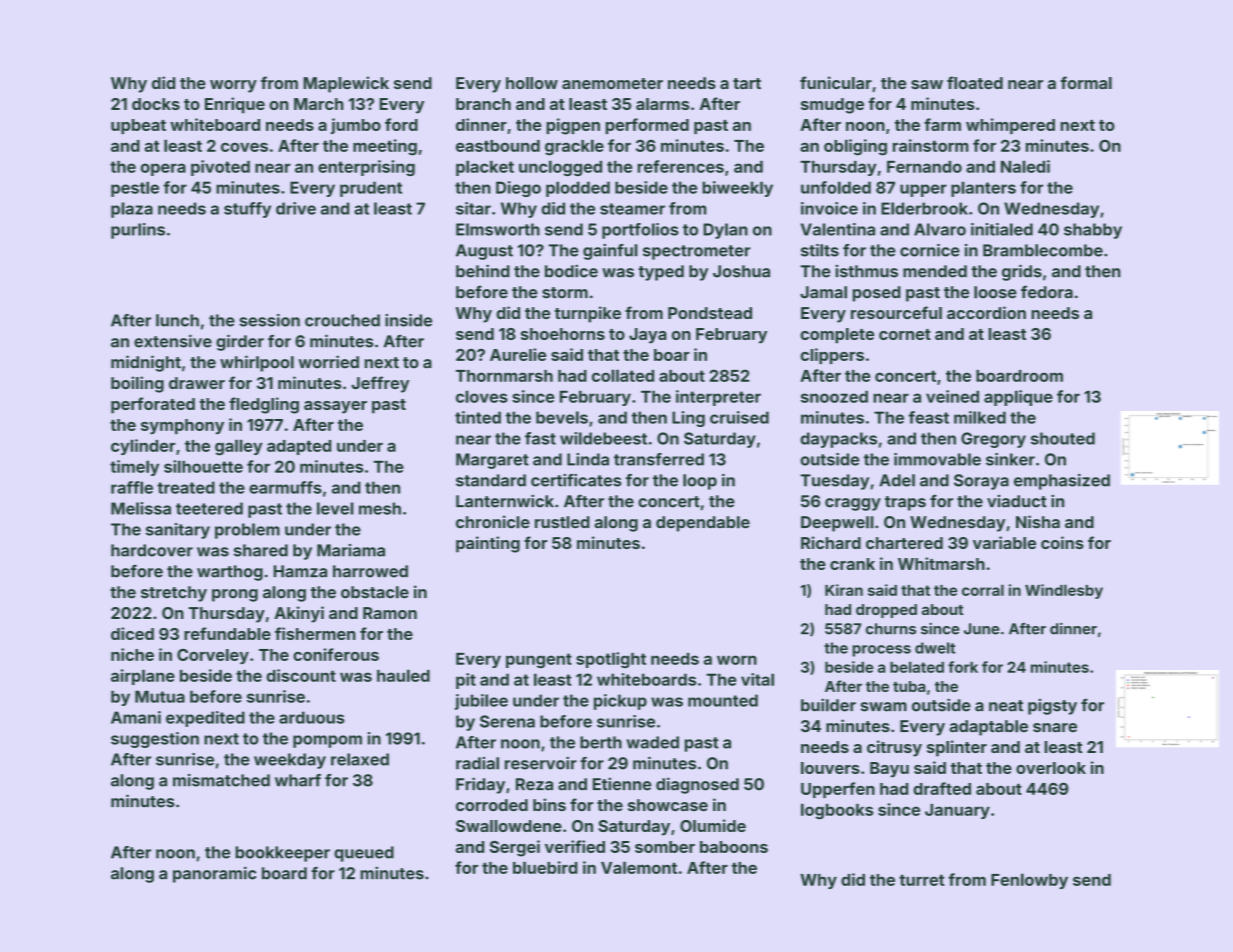 The height and width of the page is (952, 1233). Describe the element at coordinates (233, 86) in the page. I see `worry` at that location.
